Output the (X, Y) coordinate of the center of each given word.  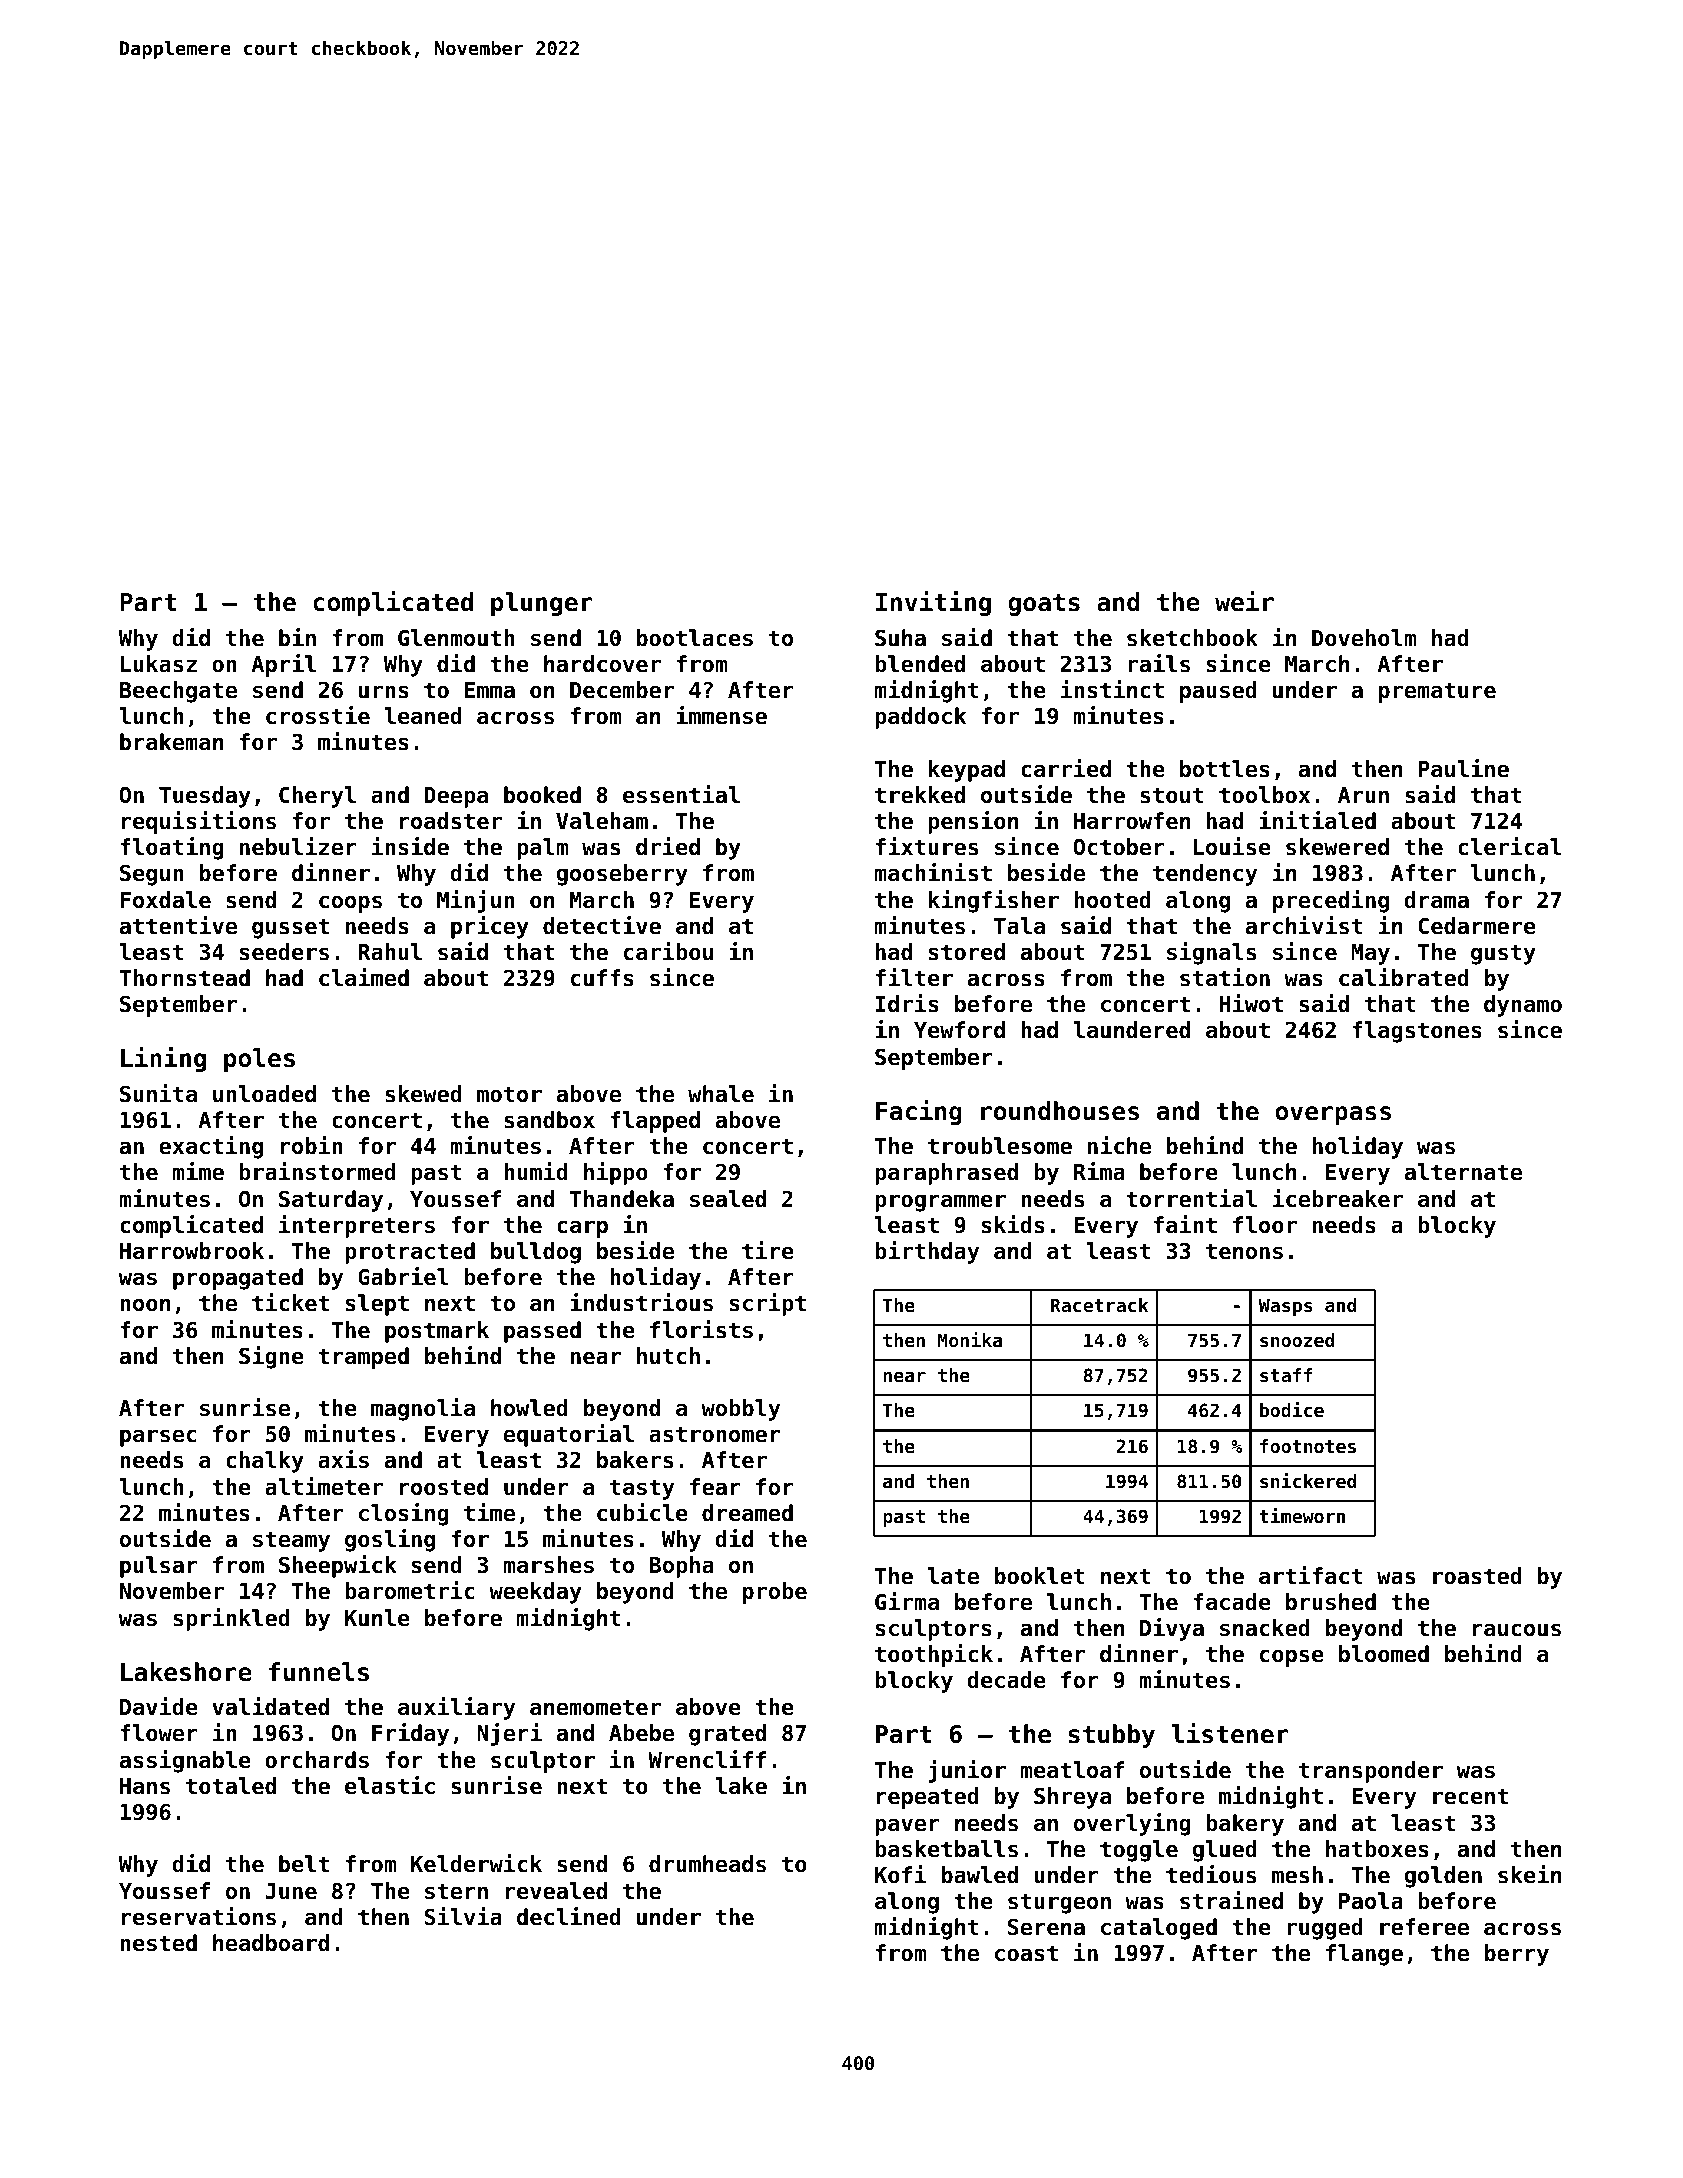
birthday (927, 1252)
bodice (1292, 1409)
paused (1218, 692)
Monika (970, 1339)
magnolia (423, 1409)
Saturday (331, 1201)
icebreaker (1338, 1198)
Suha (900, 638)
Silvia (463, 1916)
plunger (542, 604)
